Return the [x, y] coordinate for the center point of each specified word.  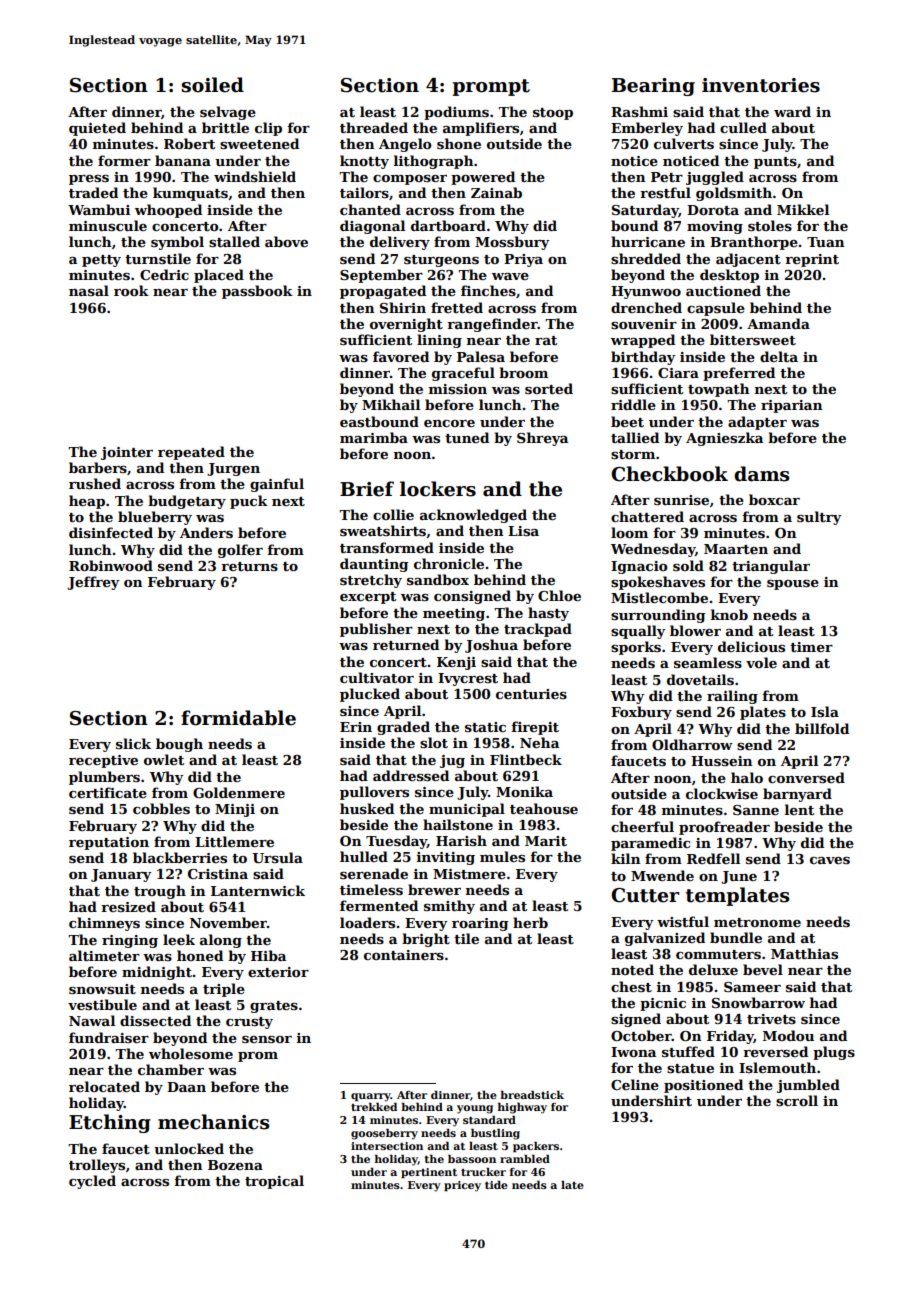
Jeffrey [93, 583]
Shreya [542, 439]
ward [792, 111]
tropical [274, 1182]
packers [536, 1146]
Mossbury [512, 243]
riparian [792, 406]
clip [268, 129]
